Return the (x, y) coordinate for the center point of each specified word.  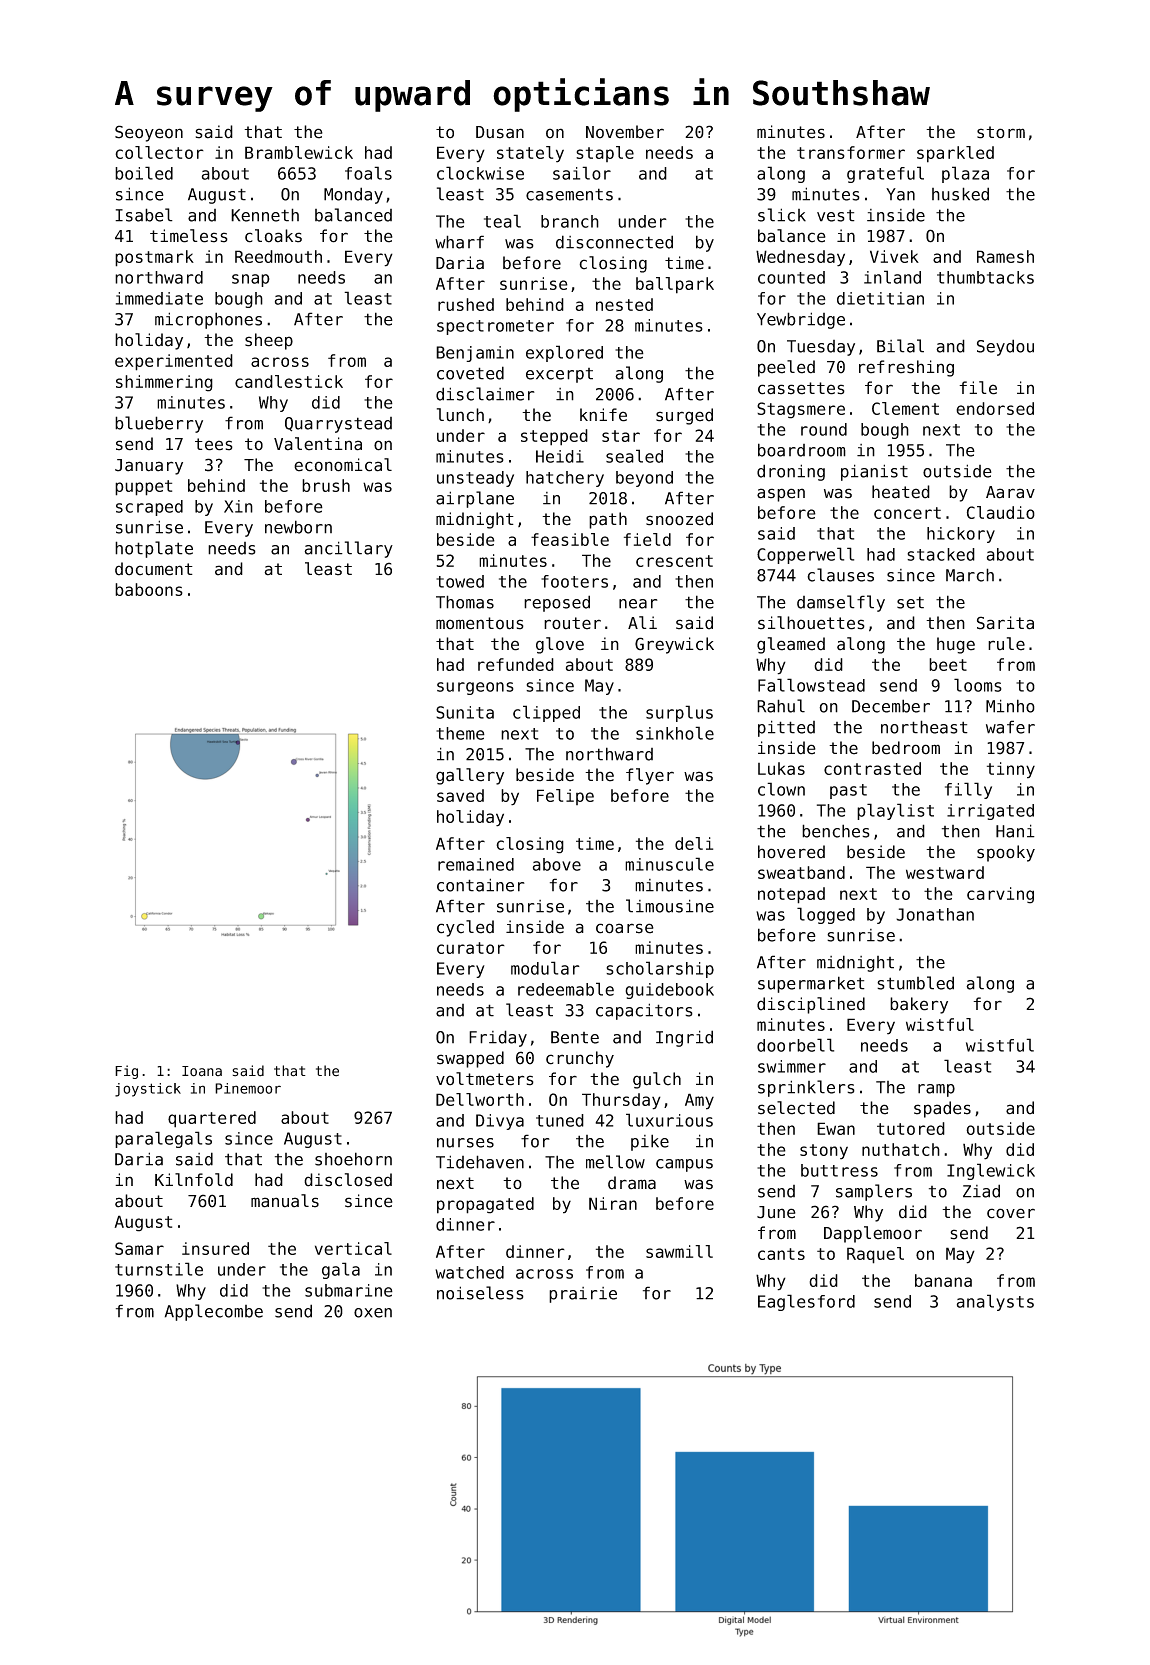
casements (569, 194)
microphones (208, 320)
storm (1001, 132)
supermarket (811, 984)
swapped (470, 1059)
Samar (139, 1248)
